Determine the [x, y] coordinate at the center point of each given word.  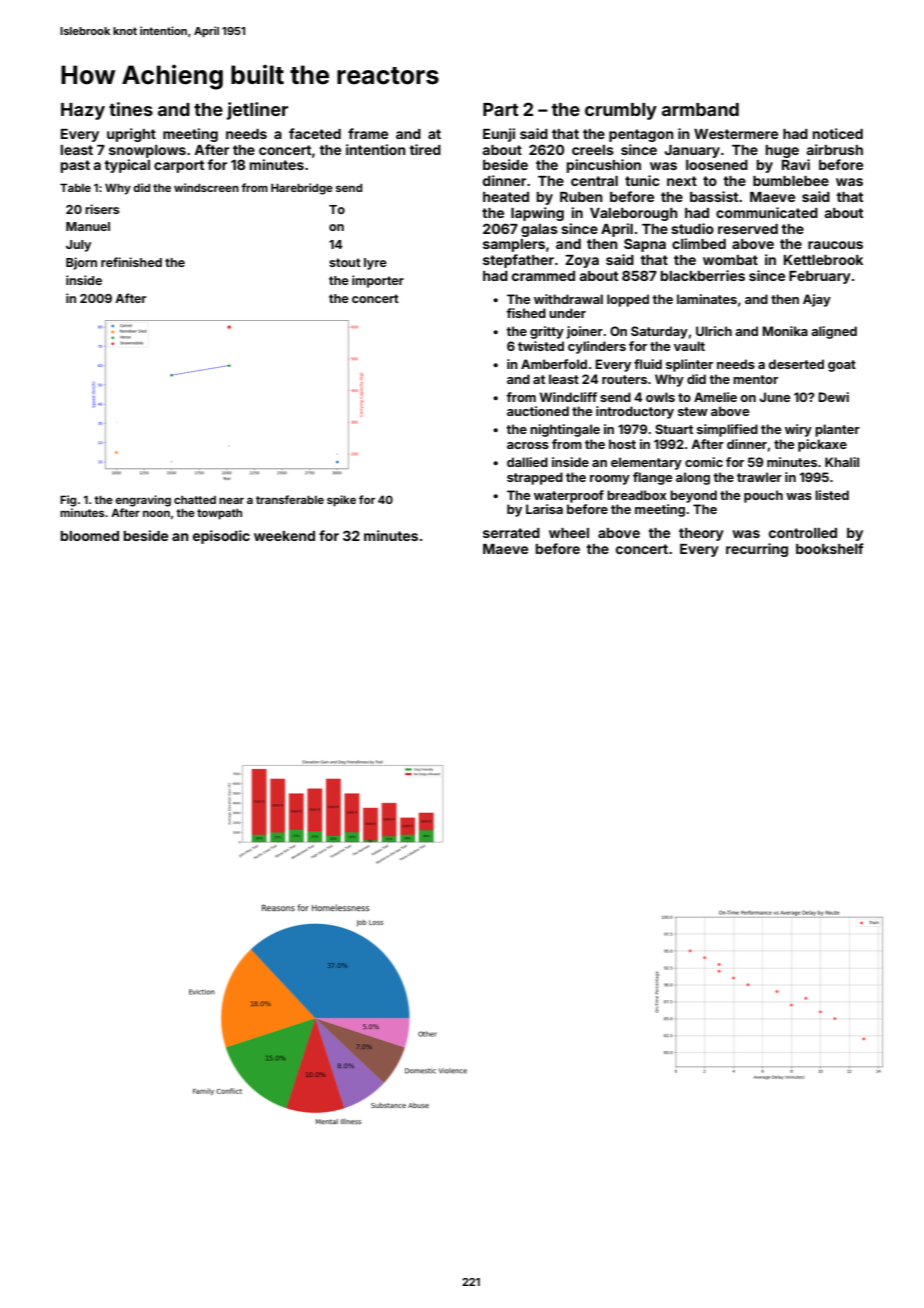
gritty [547, 332]
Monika [785, 331]
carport [179, 166]
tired [425, 149]
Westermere [736, 134]
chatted [195, 500]
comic [704, 462]
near [231, 501]
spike [341, 501]
